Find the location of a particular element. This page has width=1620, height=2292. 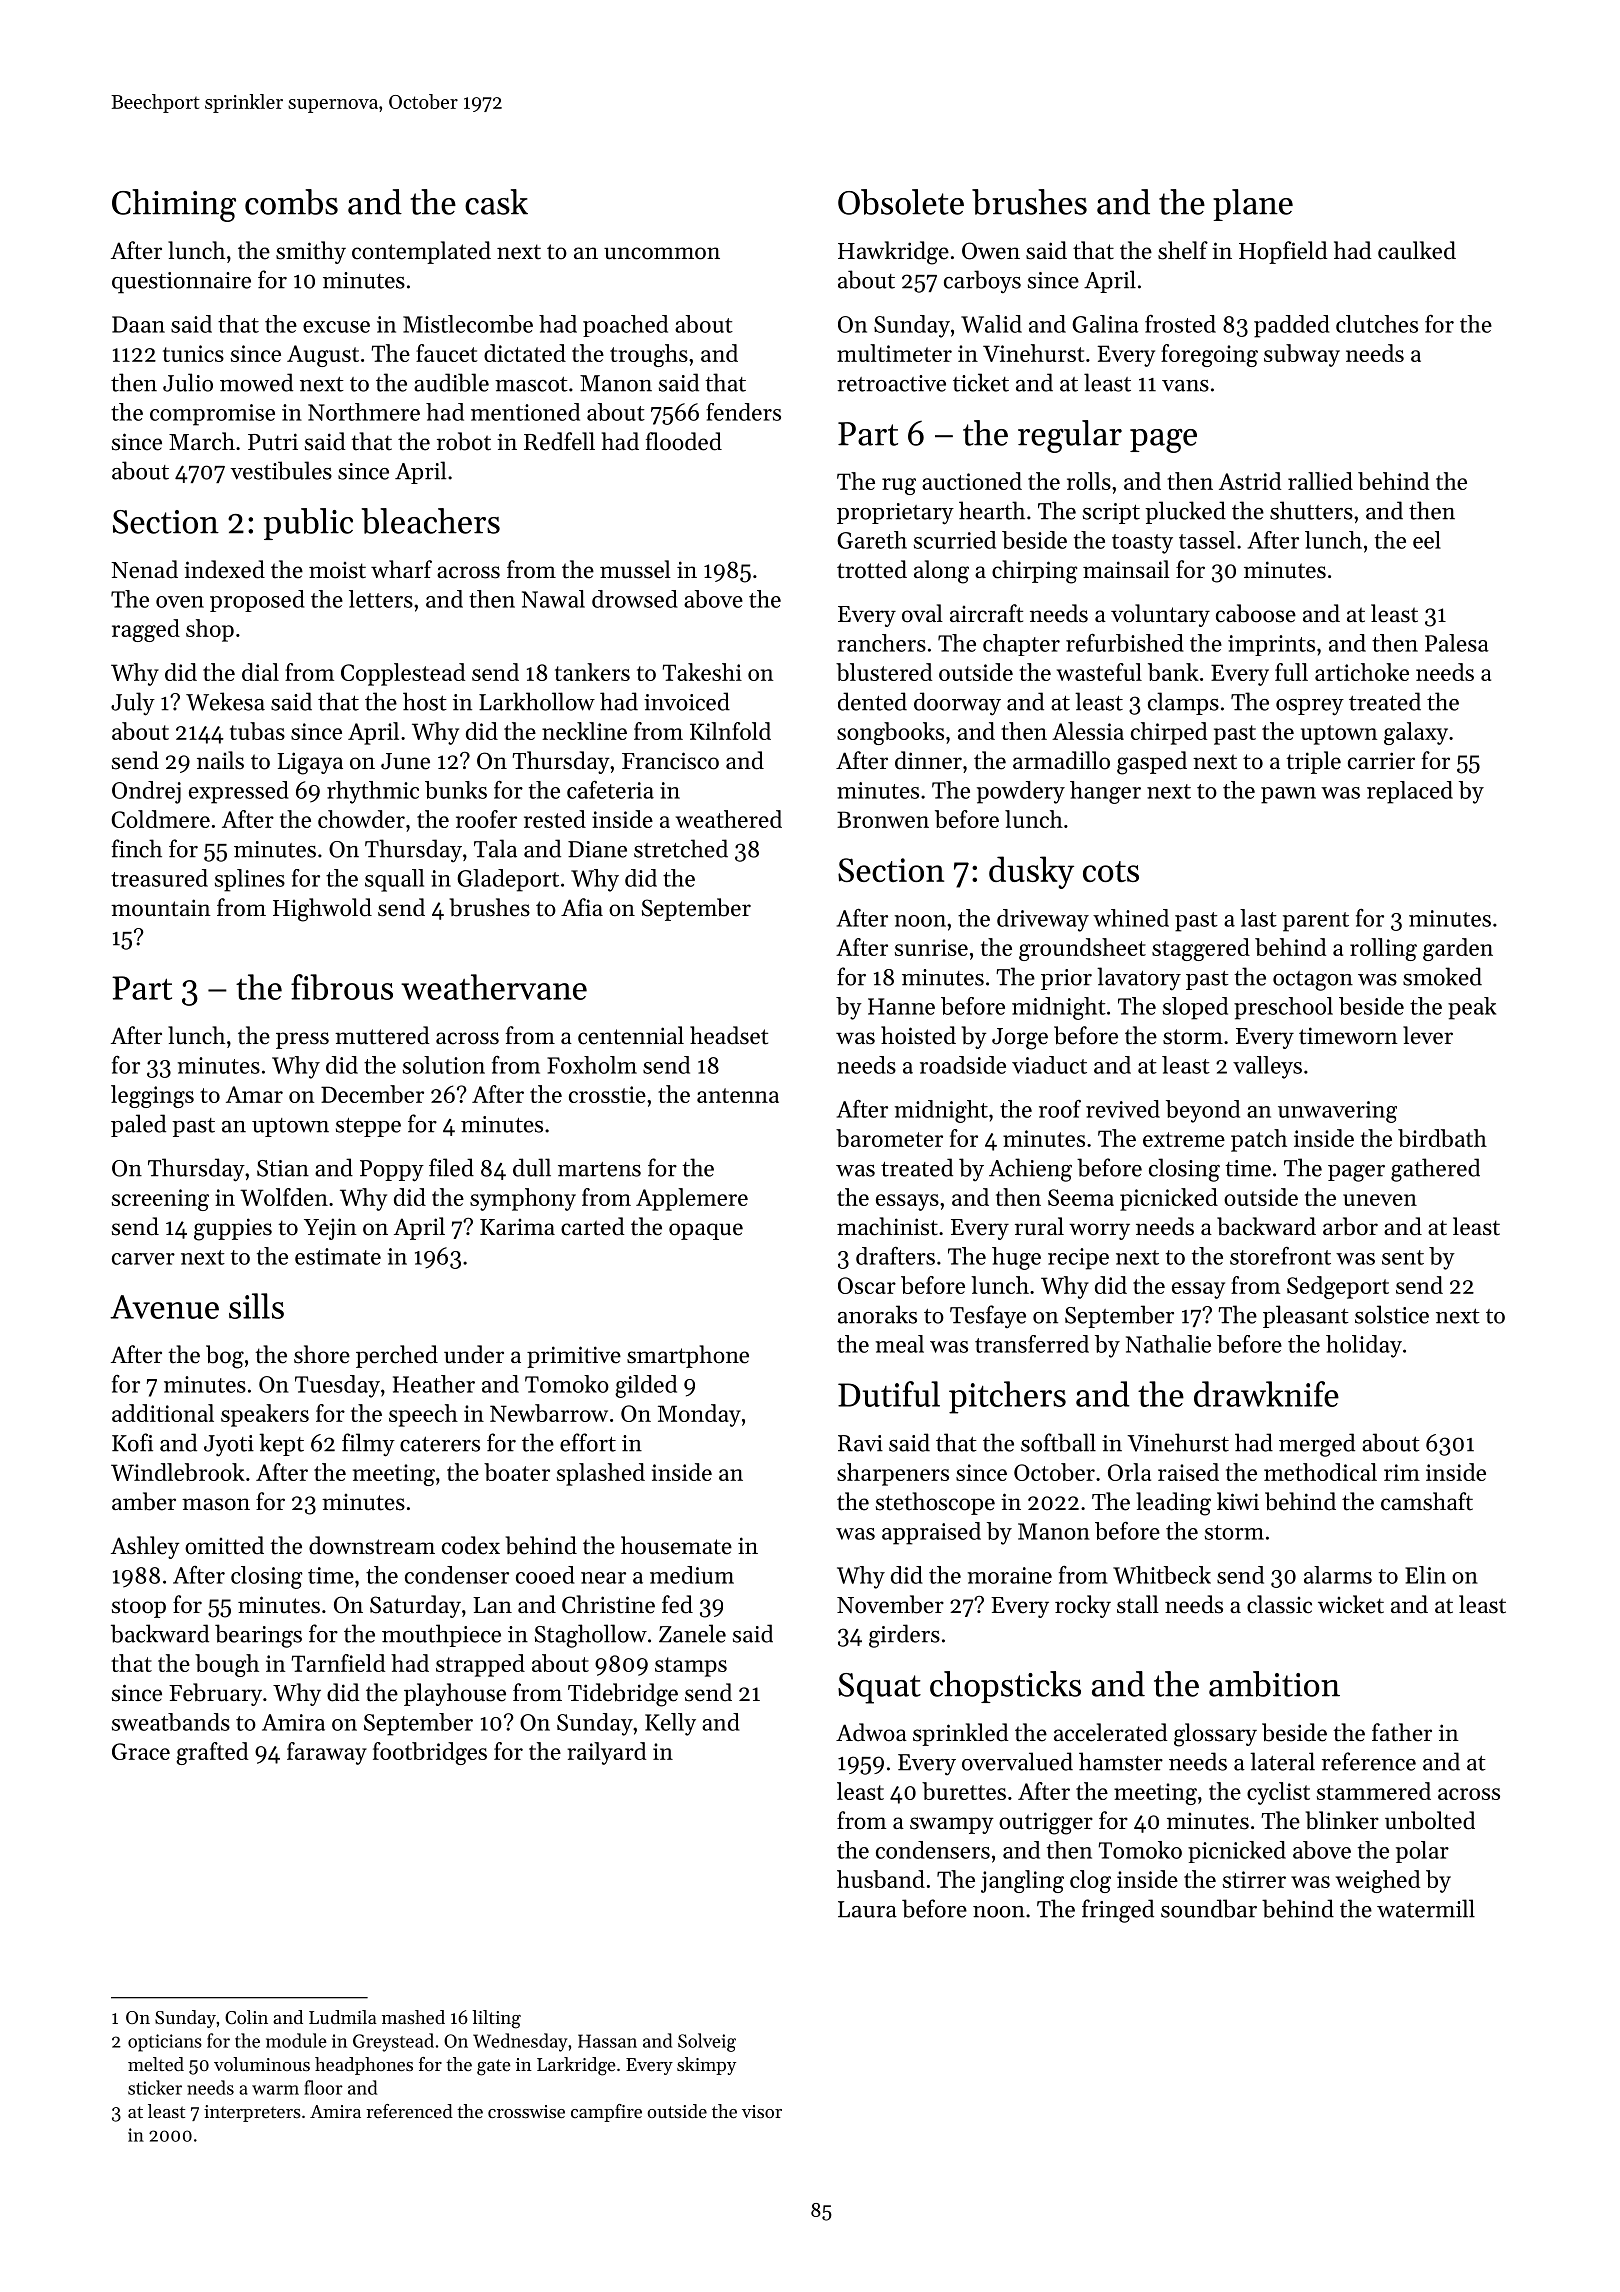

Chiming is located at coordinates (174, 205).
